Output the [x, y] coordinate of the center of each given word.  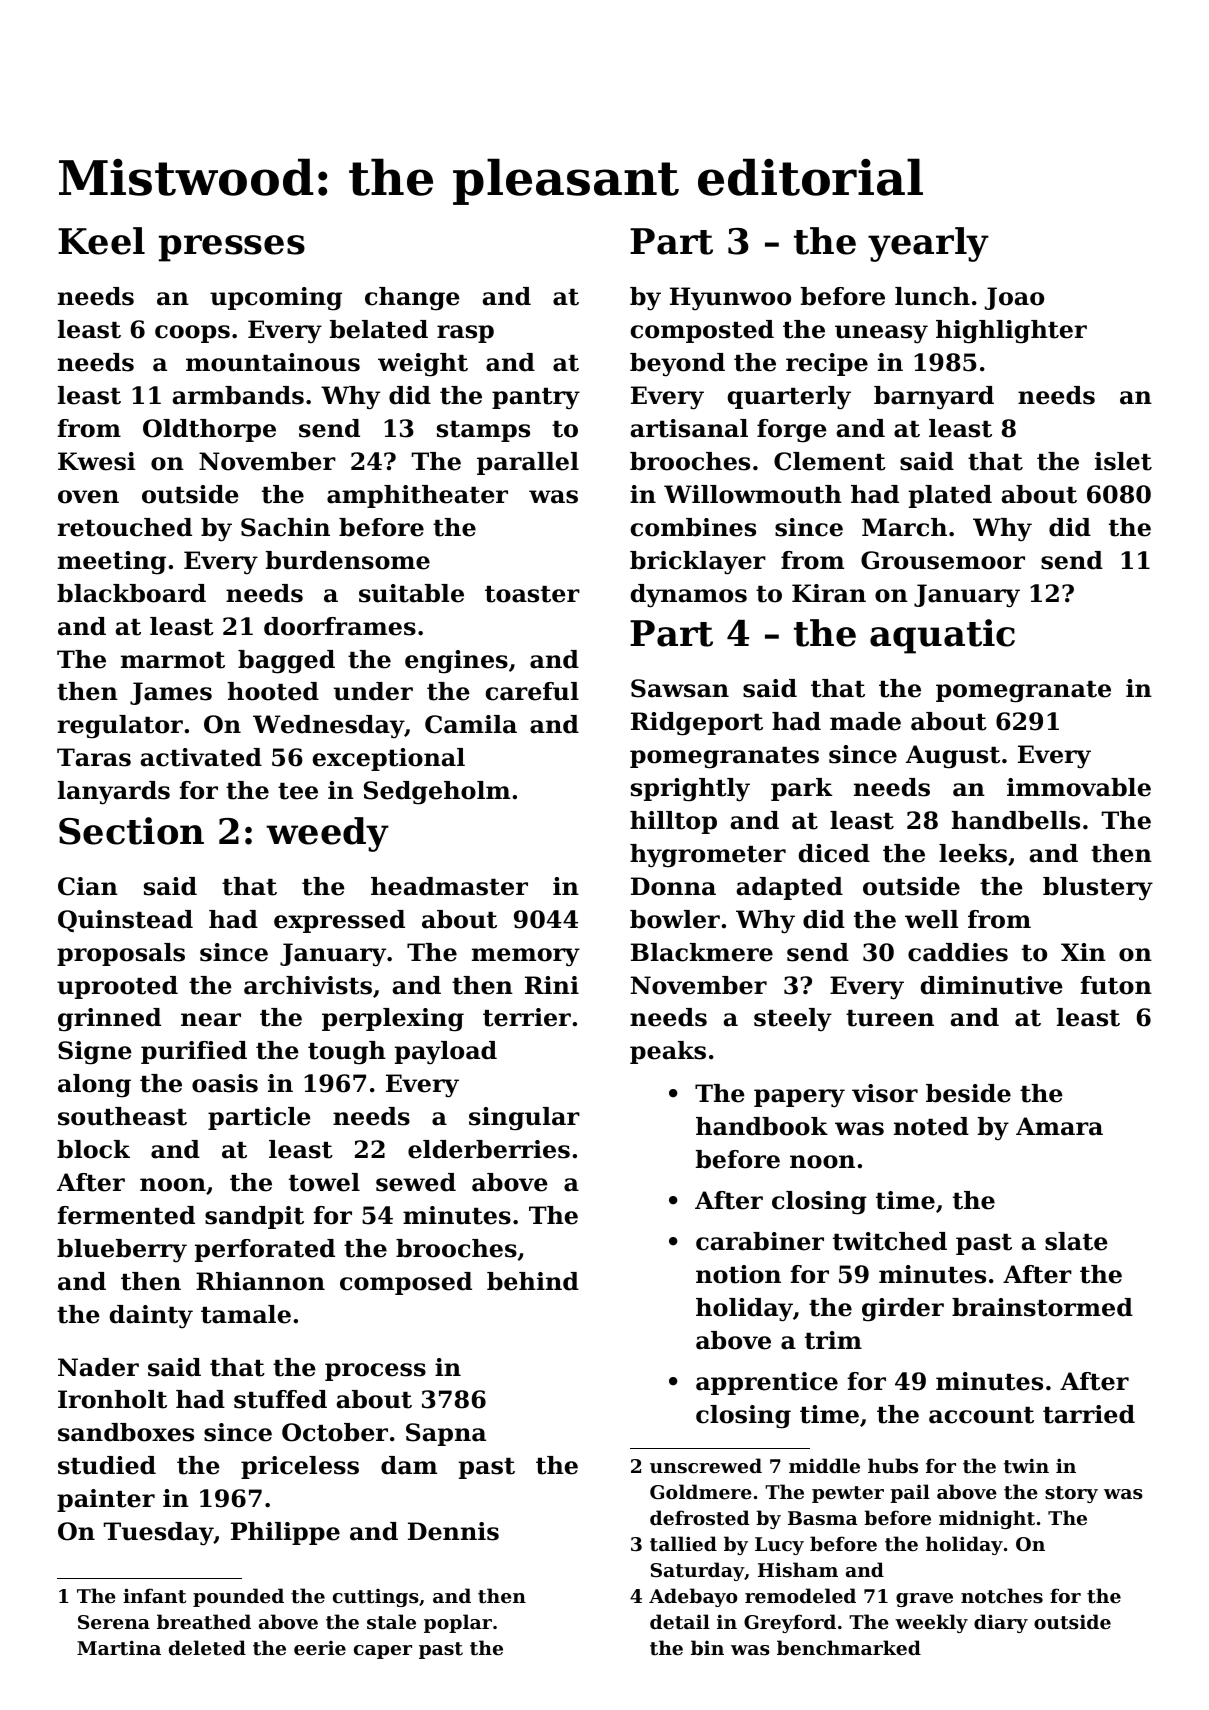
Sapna [446, 1434]
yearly [928, 244]
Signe [95, 1053]
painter [106, 1500]
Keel [101, 241]
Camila [471, 724]
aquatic [942, 636]
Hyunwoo [730, 299]
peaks [668, 1052]
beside [968, 1093]
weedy [327, 834]
